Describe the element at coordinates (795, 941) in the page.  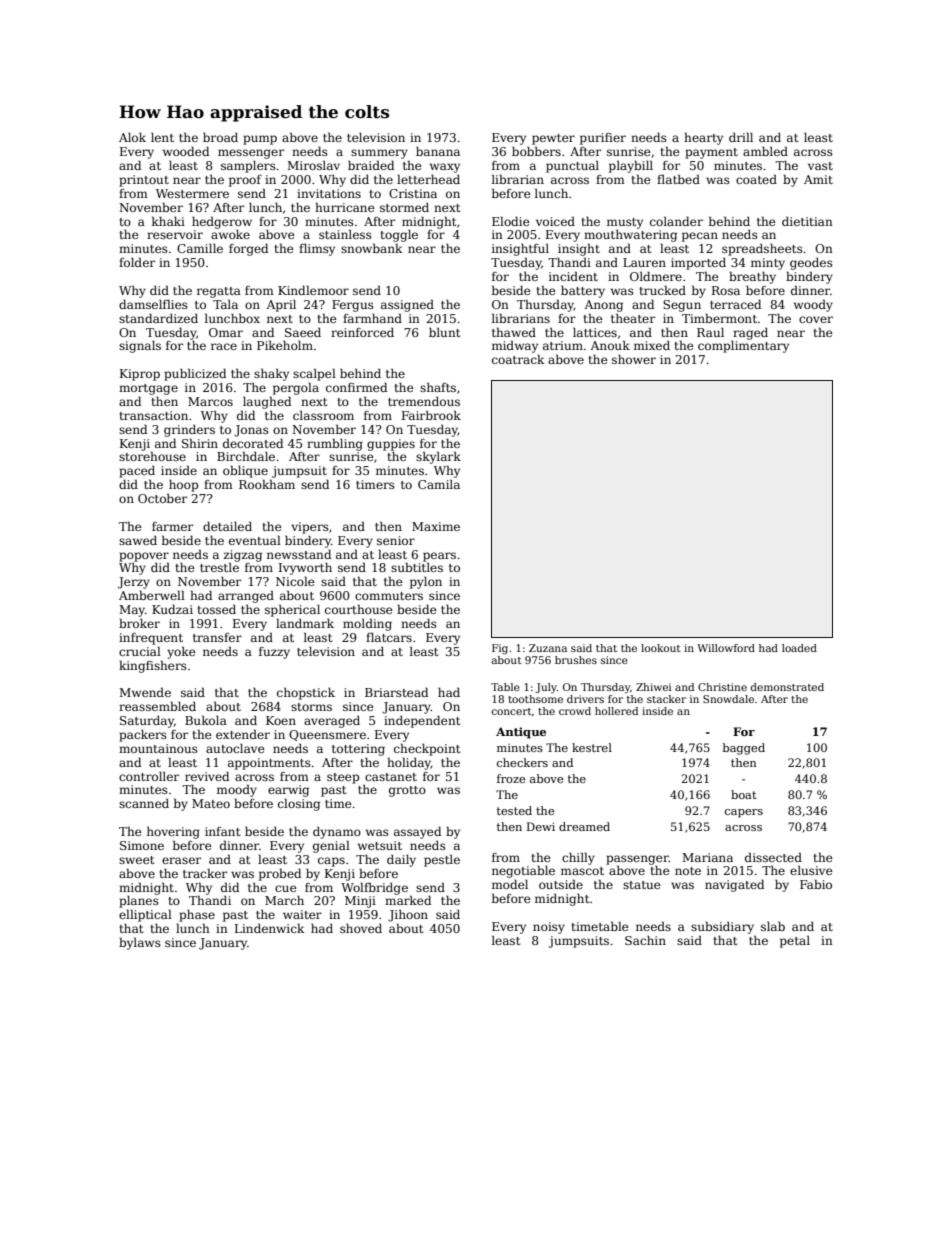
I see `petal` at that location.
